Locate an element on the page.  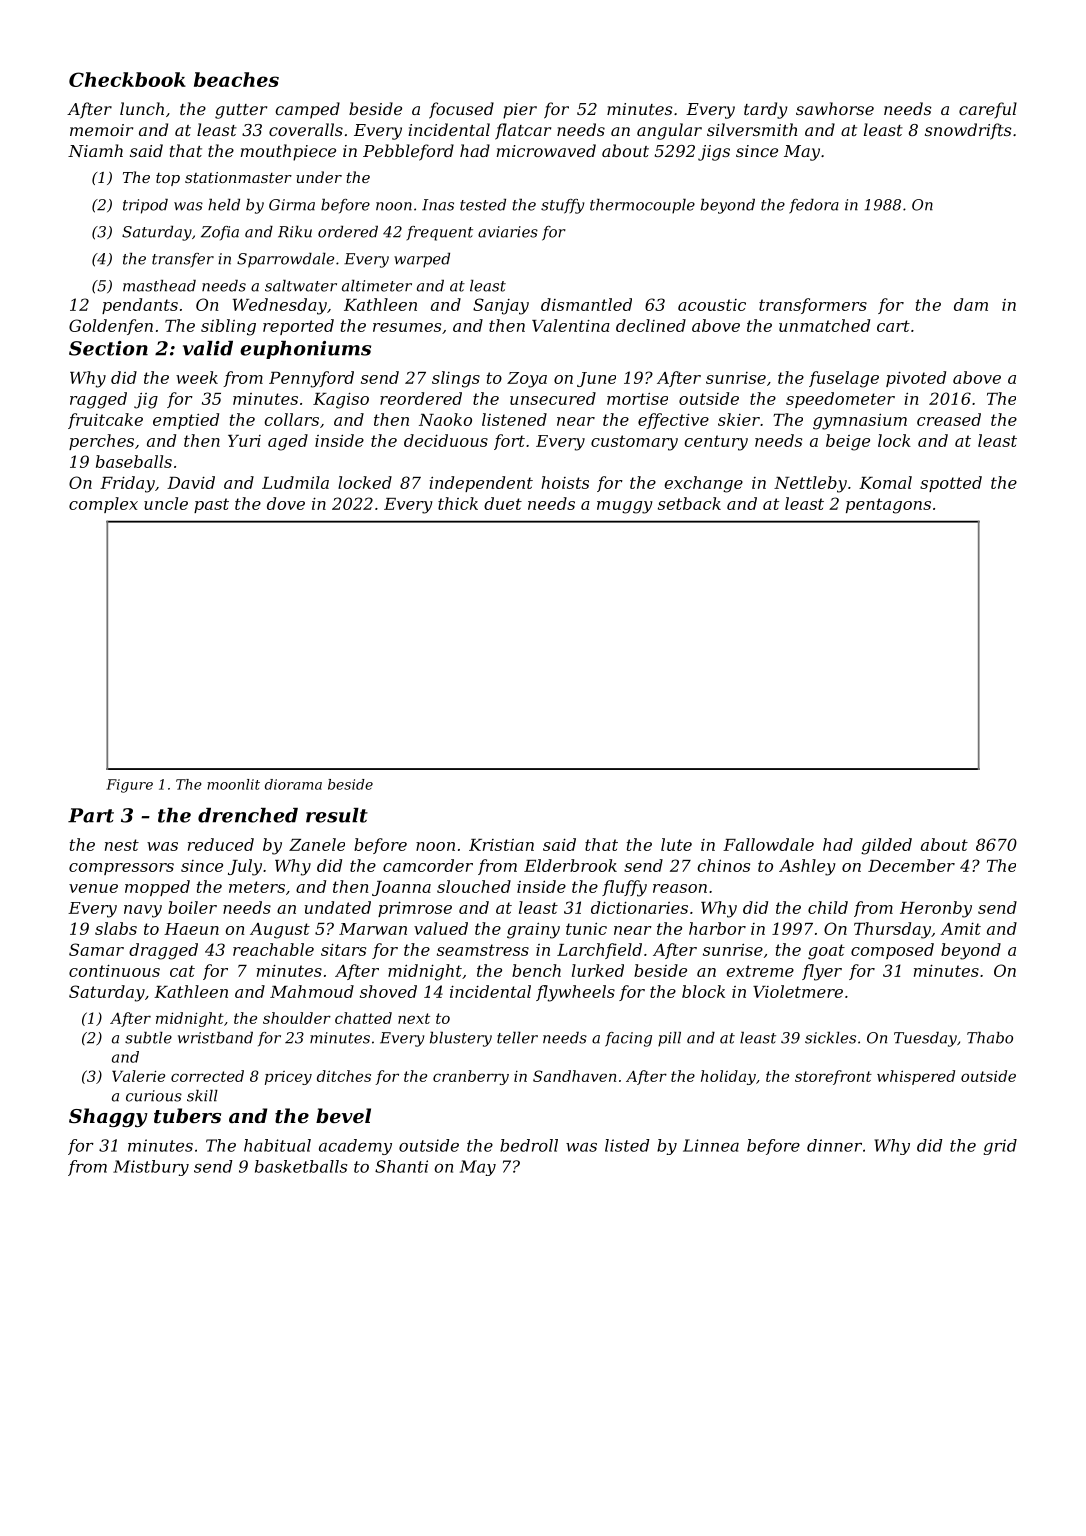
tardy is located at coordinates (766, 110).
